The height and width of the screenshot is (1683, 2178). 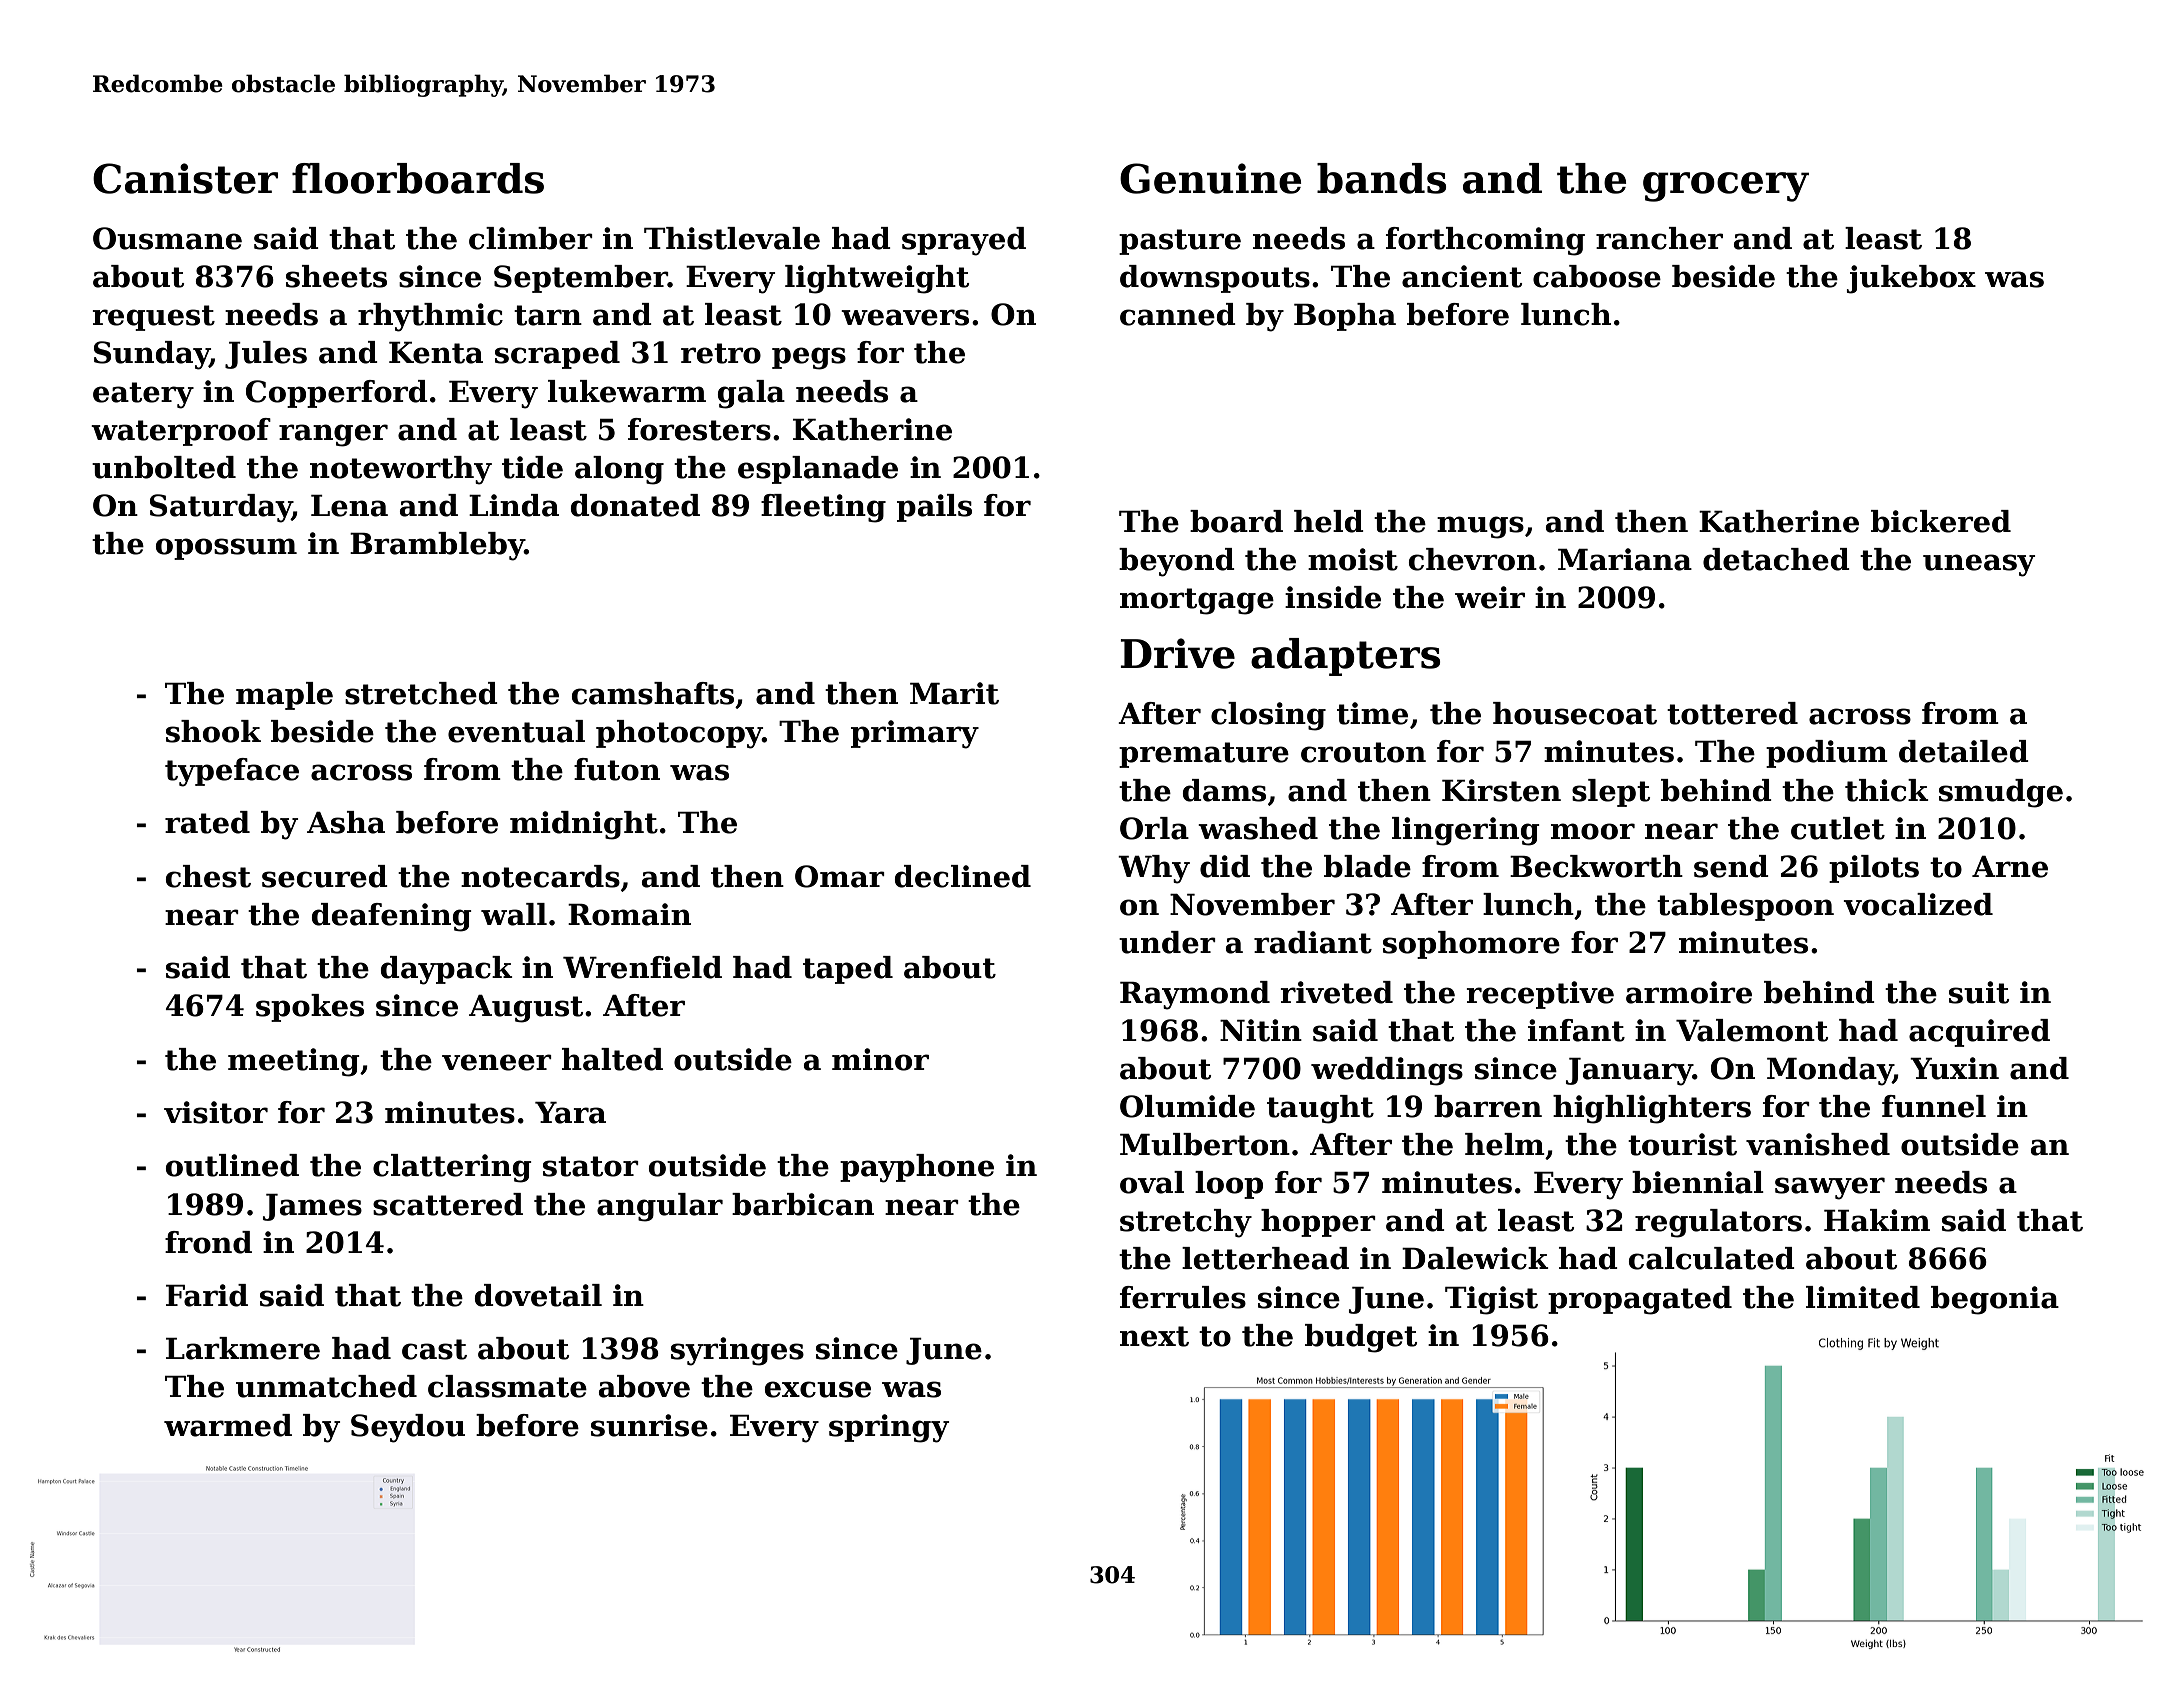 I want to click on limited, so click(x=1863, y=1297).
